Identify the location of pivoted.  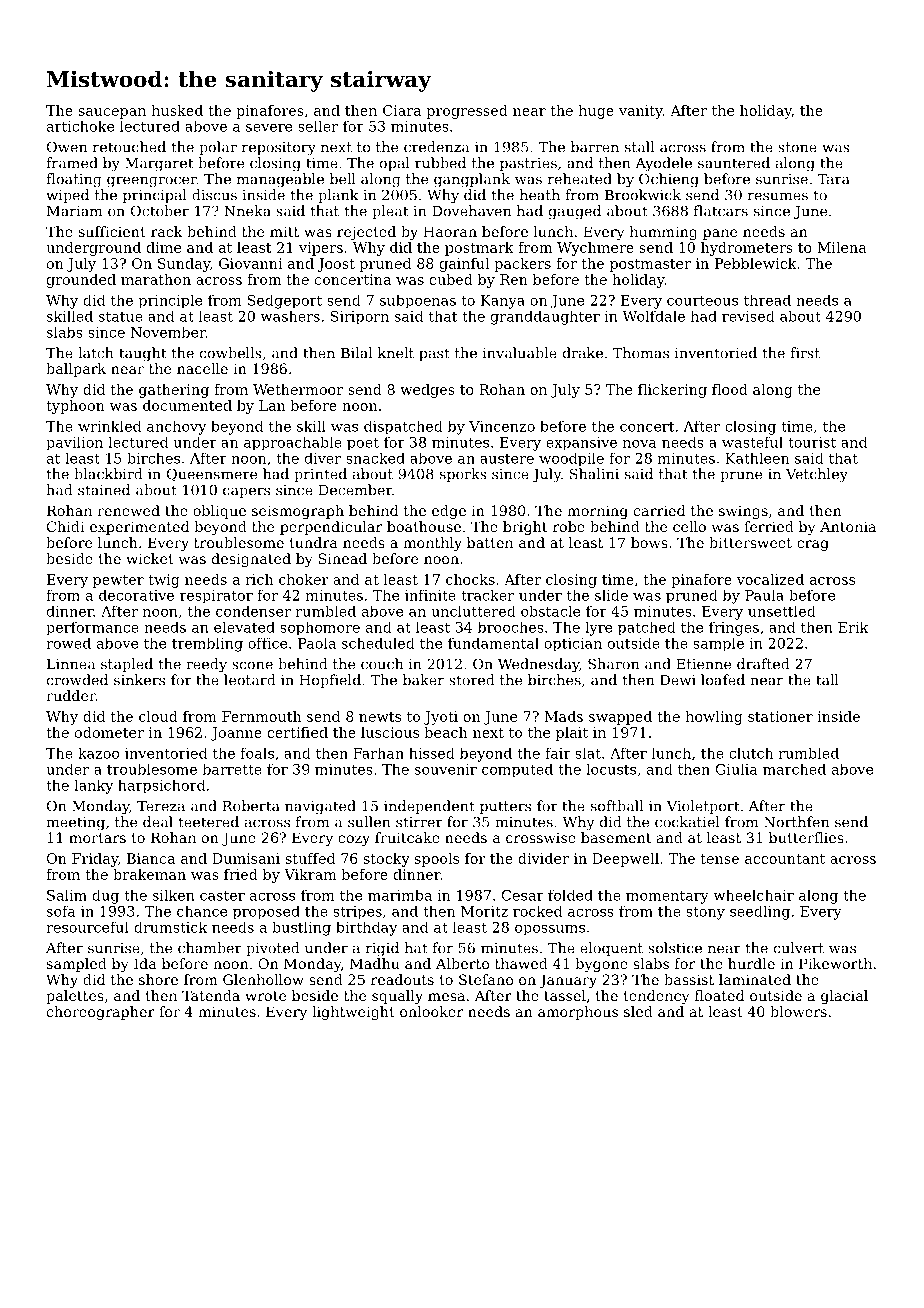
(273, 949).
